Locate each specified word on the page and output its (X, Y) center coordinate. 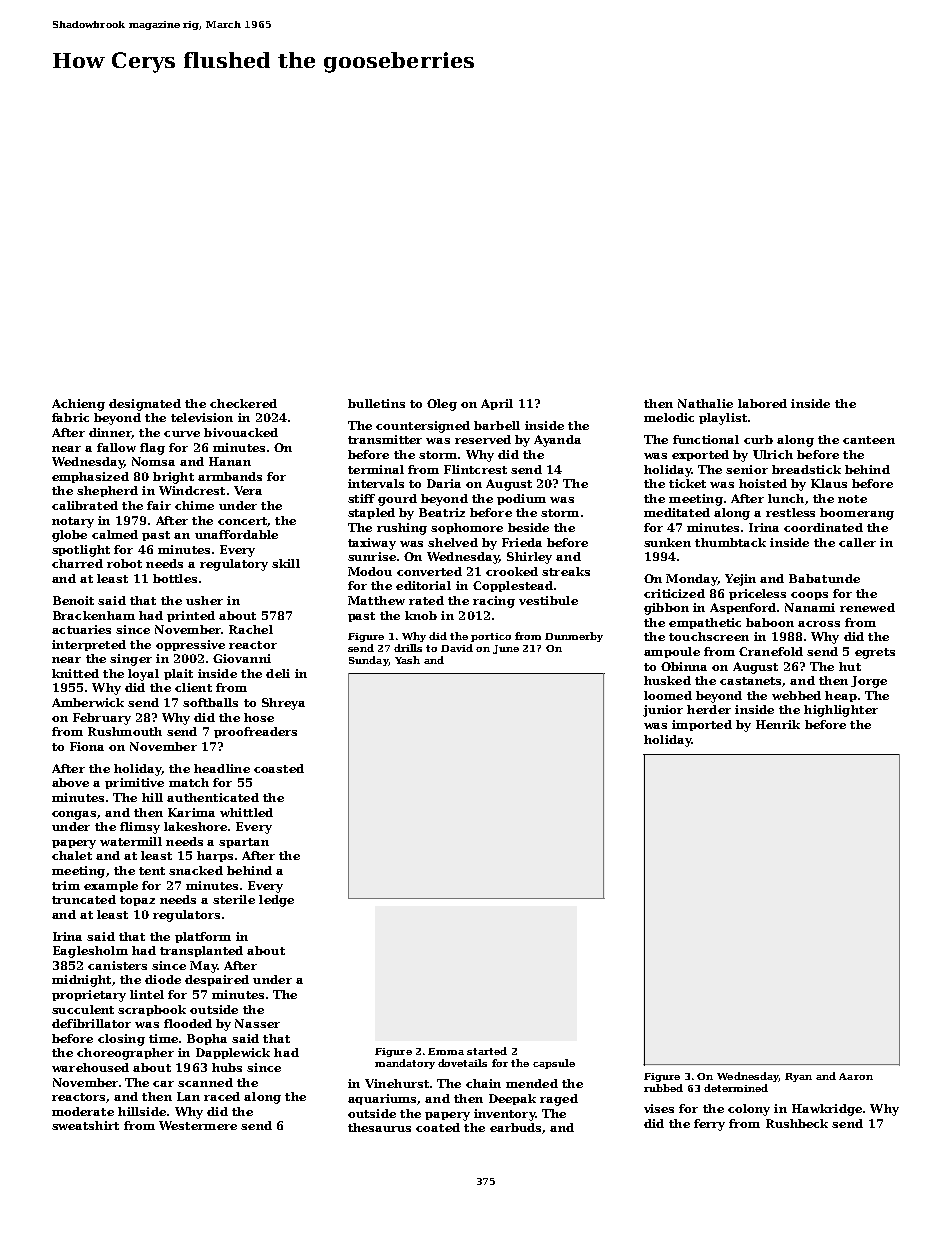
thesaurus (379, 1127)
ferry (709, 1125)
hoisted (763, 483)
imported (702, 725)
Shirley (529, 558)
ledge (276, 901)
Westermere (198, 1125)
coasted (279, 768)
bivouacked (241, 432)
